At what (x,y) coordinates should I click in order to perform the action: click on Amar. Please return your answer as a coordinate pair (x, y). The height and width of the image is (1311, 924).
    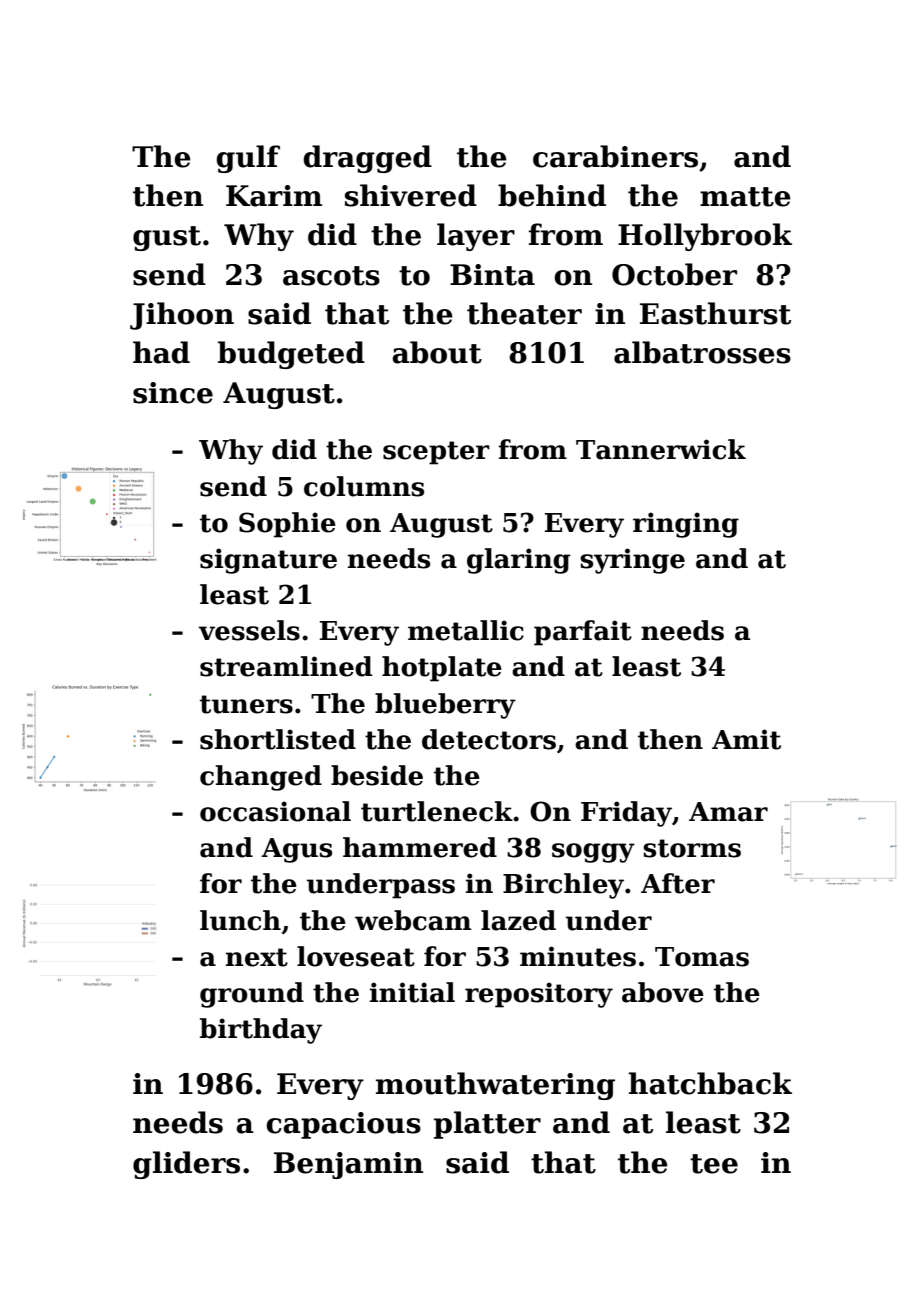
    Looking at the image, I should click on (728, 812).
